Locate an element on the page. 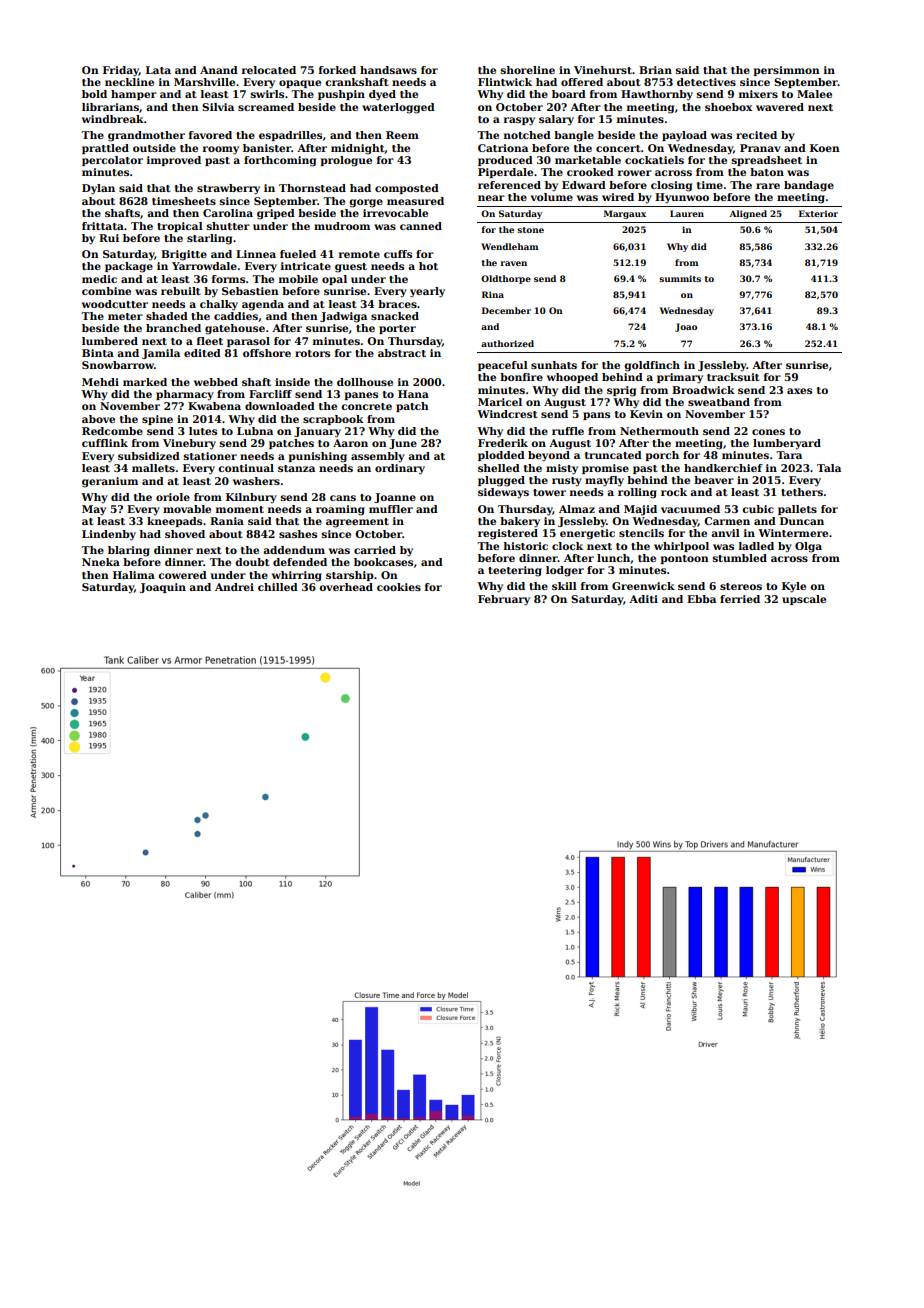 Image resolution: width=924 pixels, height=1308 pixels. dyed is located at coordinates (382, 95).
